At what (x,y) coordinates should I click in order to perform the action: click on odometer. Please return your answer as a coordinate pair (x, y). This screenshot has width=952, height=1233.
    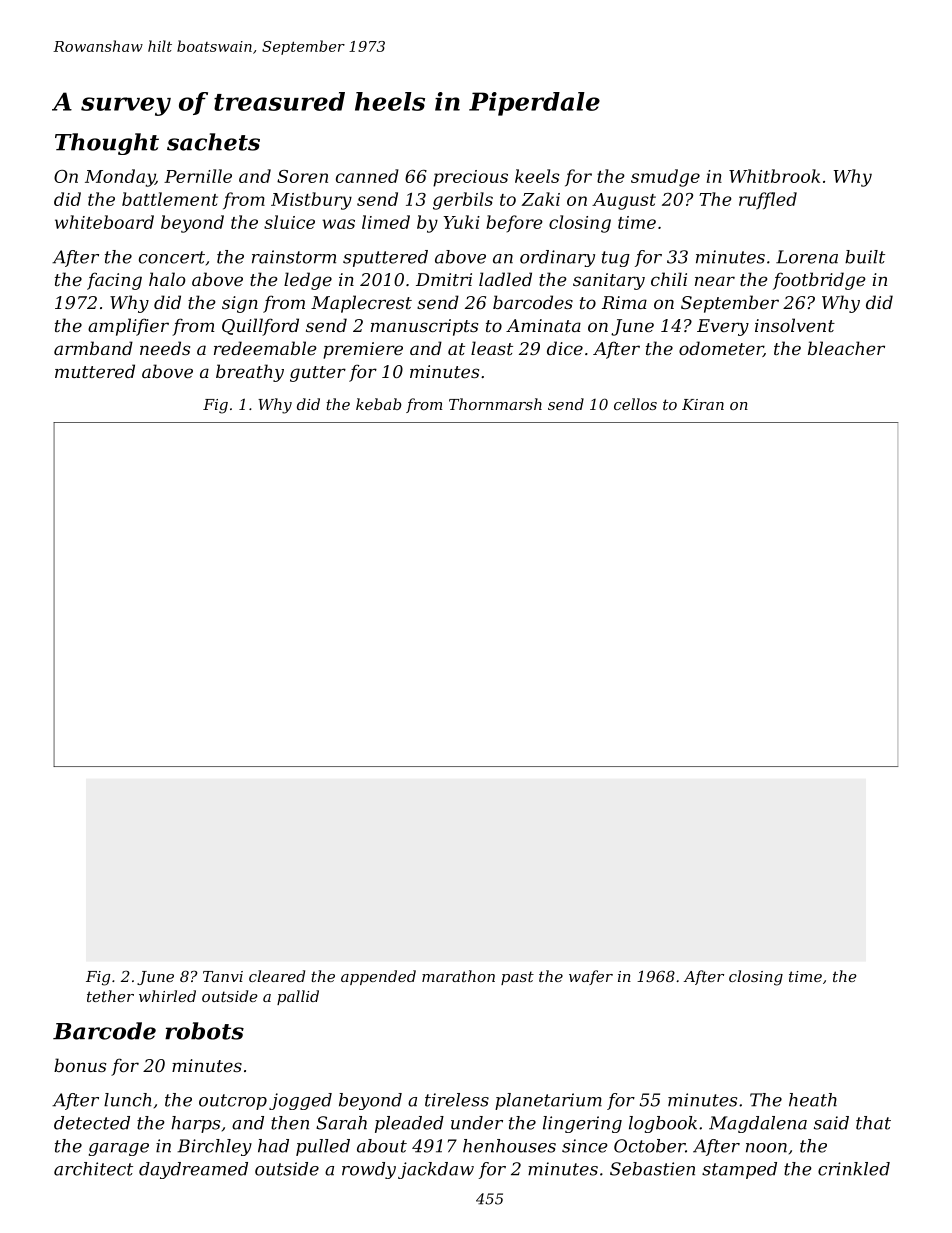
    Looking at the image, I should click on (721, 349).
